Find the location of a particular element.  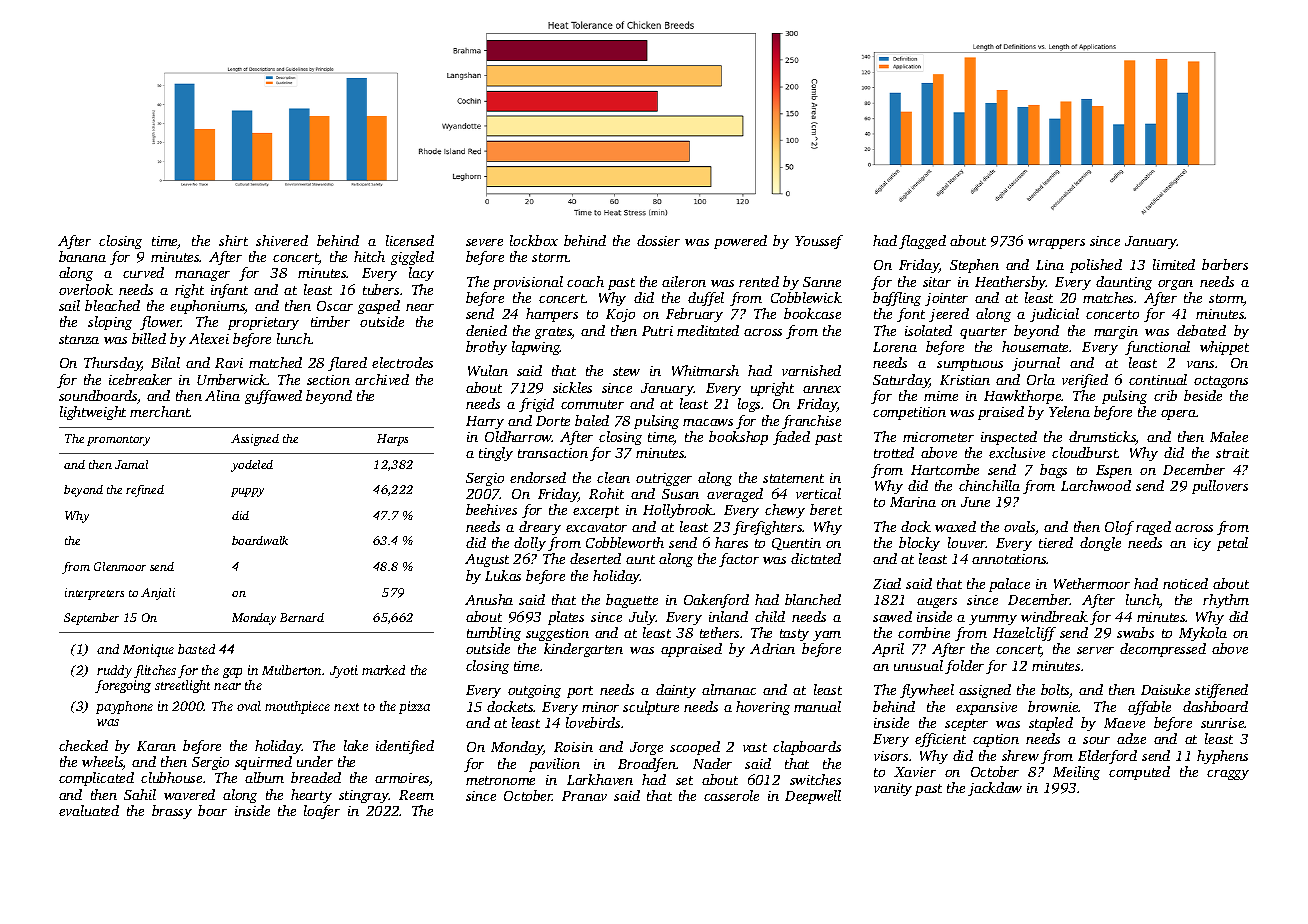

Pranav is located at coordinates (584, 796).
